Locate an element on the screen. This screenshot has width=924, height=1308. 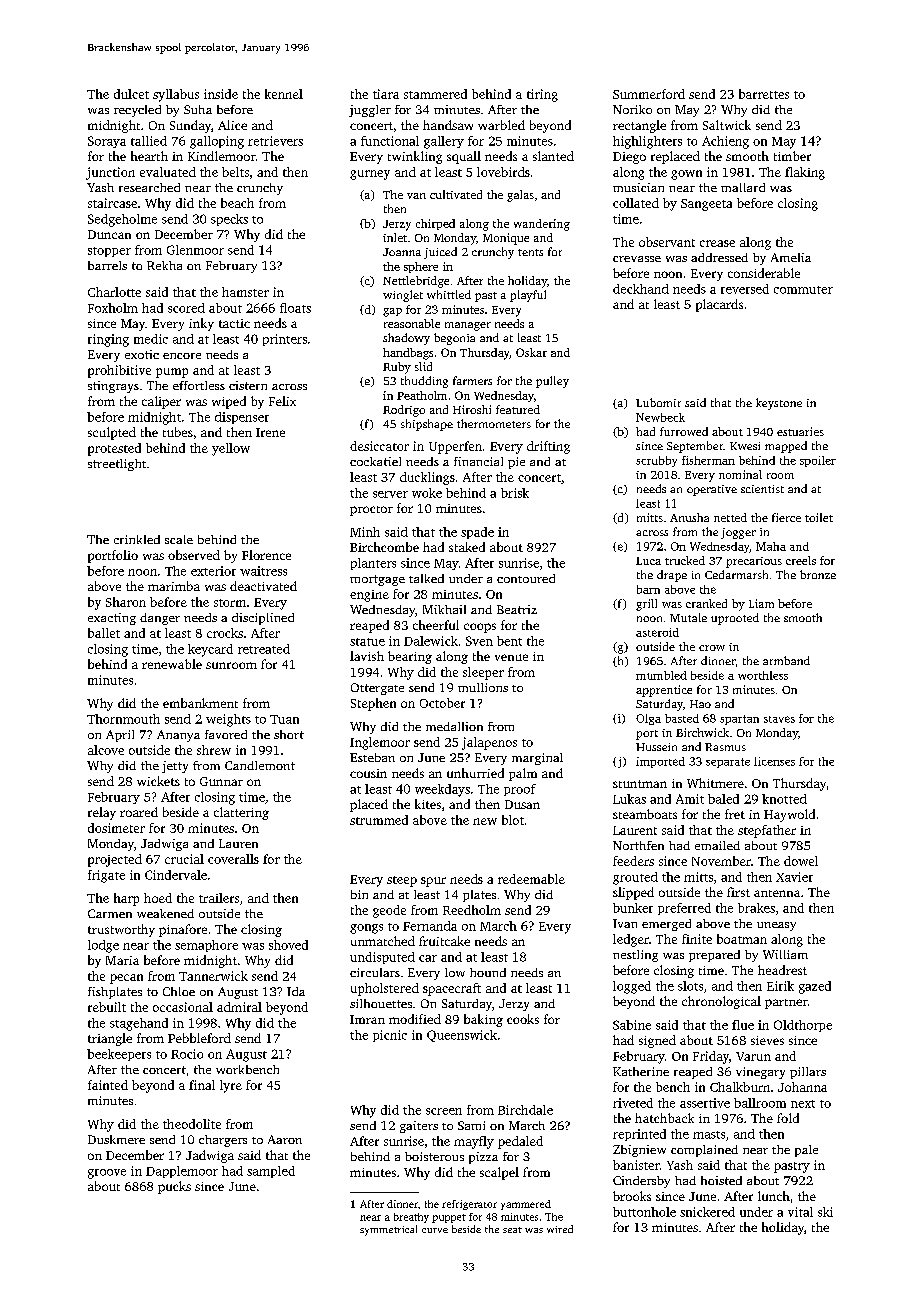
sampled is located at coordinates (271, 1172).
